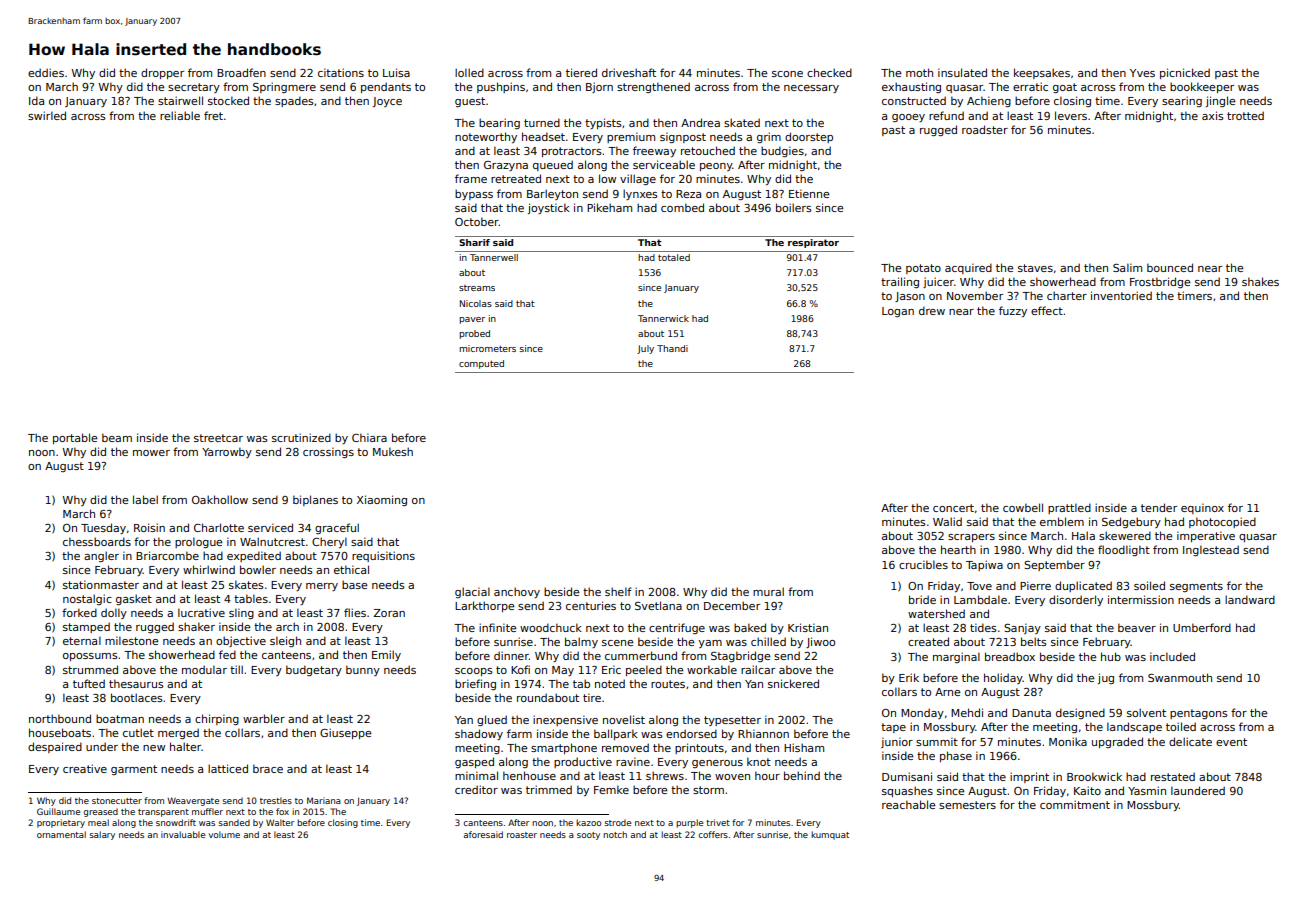  Describe the element at coordinates (677, 628) in the screenshot. I see `centrifuge` at that location.
